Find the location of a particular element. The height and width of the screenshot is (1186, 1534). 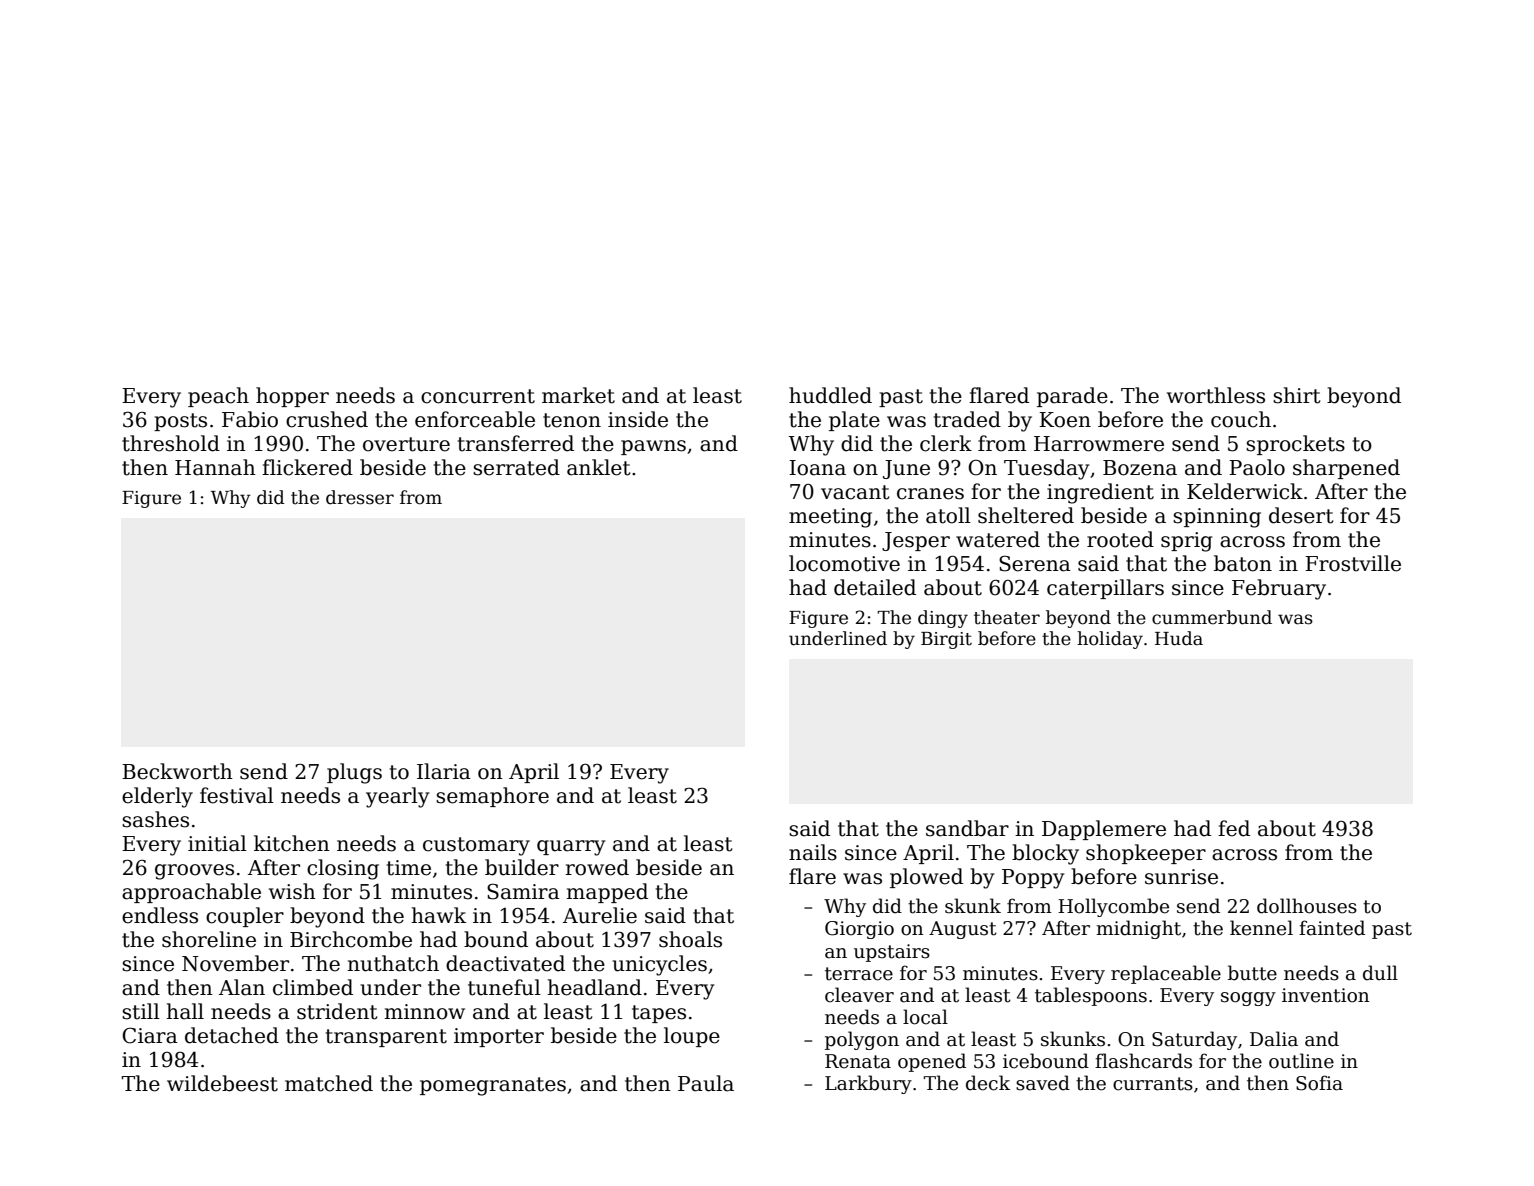

dresser is located at coordinates (360, 497).
